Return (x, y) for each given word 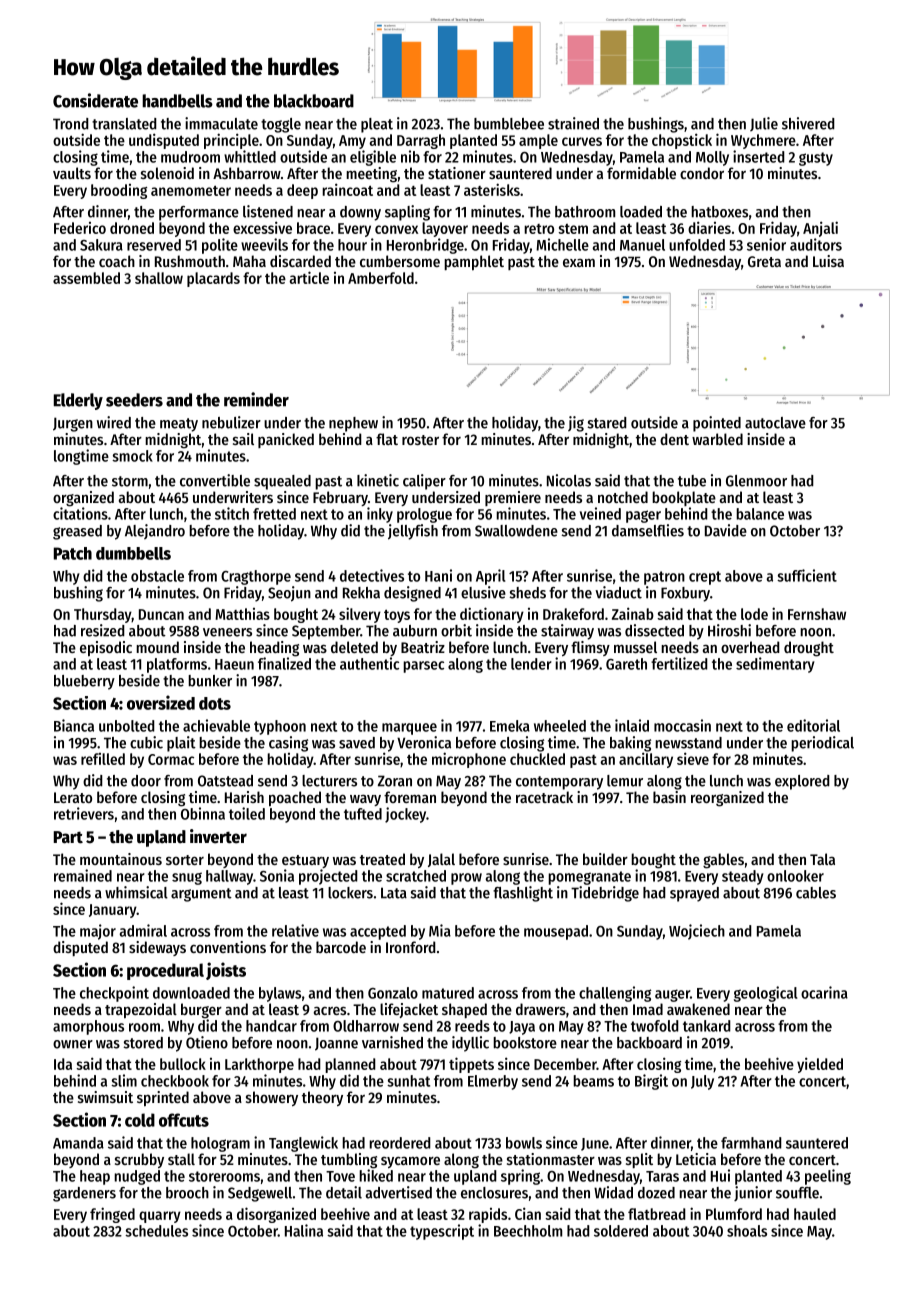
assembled (86, 278)
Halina (304, 1230)
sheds (527, 593)
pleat (377, 125)
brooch (187, 1193)
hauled (815, 1214)
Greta (764, 261)
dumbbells (133, 553)
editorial (813, 725)
